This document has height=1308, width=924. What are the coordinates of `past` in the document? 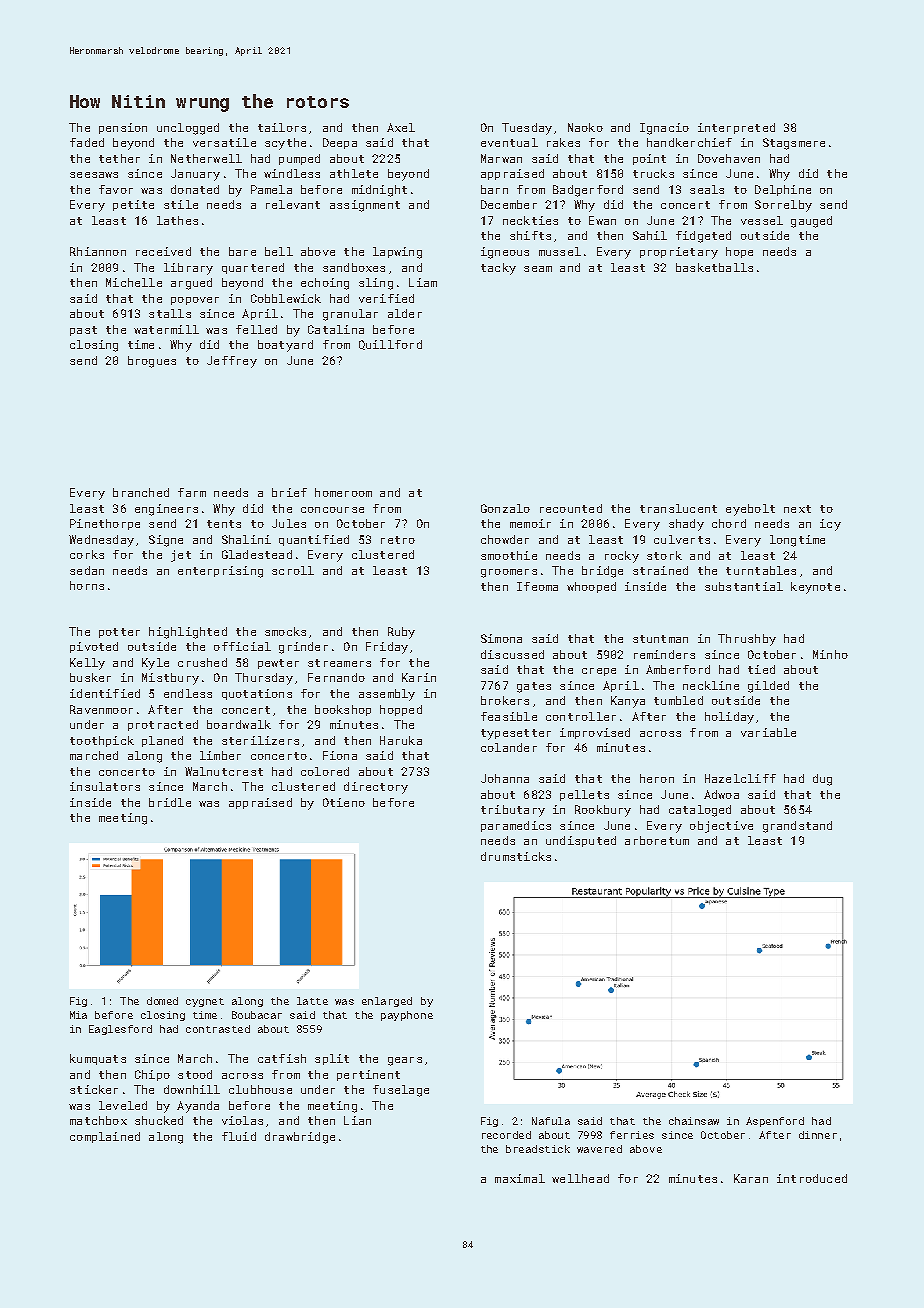 It's located at (83, 331).
